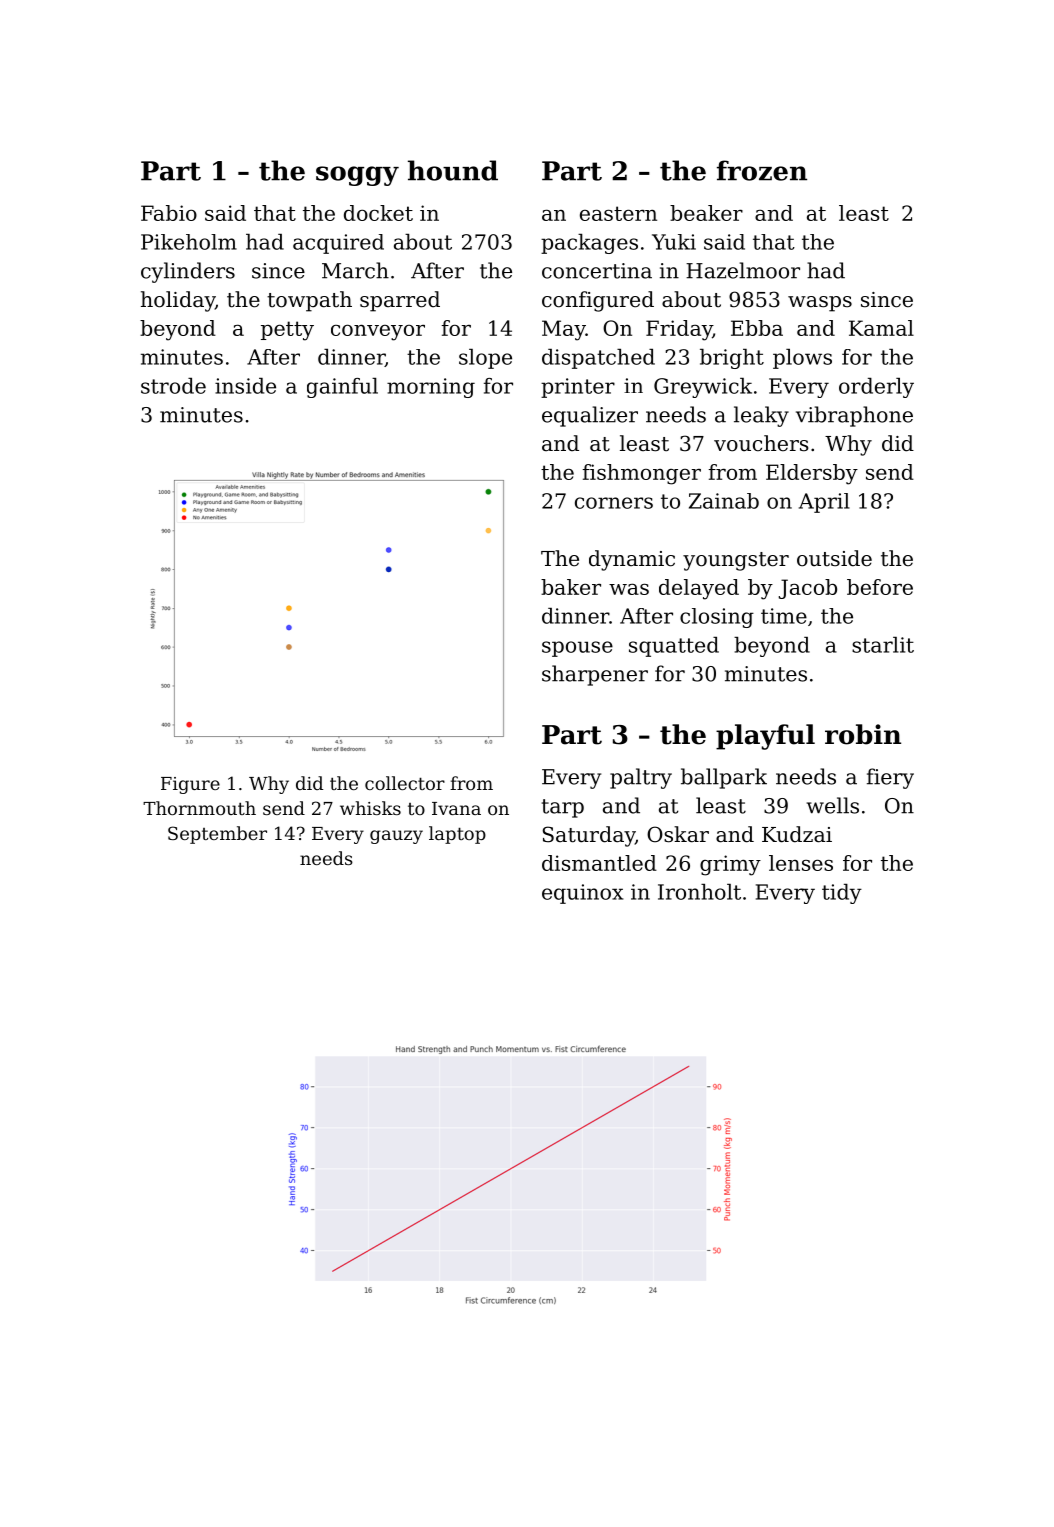  Describe the element at coordinates (370, 808) in the screenshot. I see `whisks` at that location.
